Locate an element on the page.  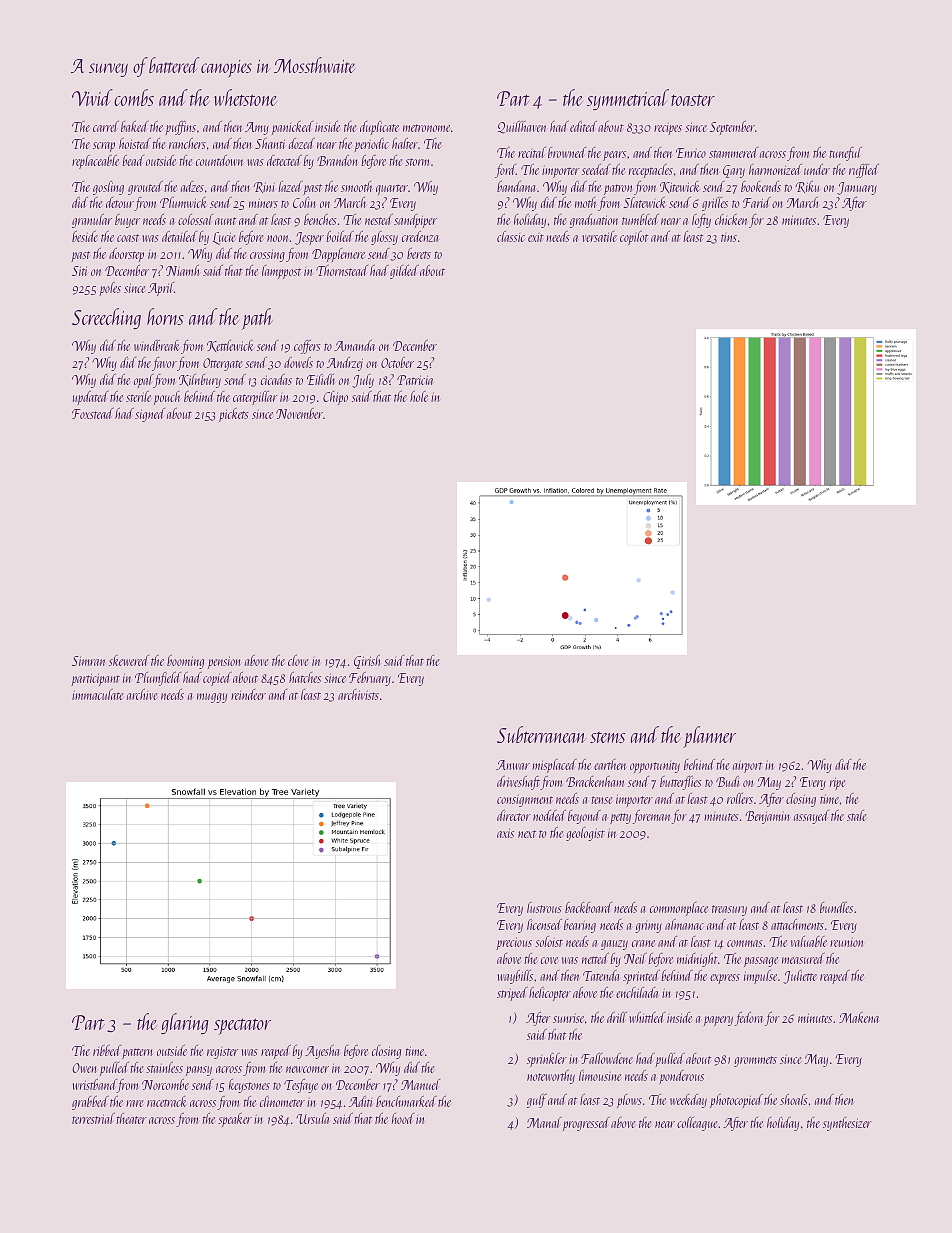
exit is located at coordinates (536, 237).
